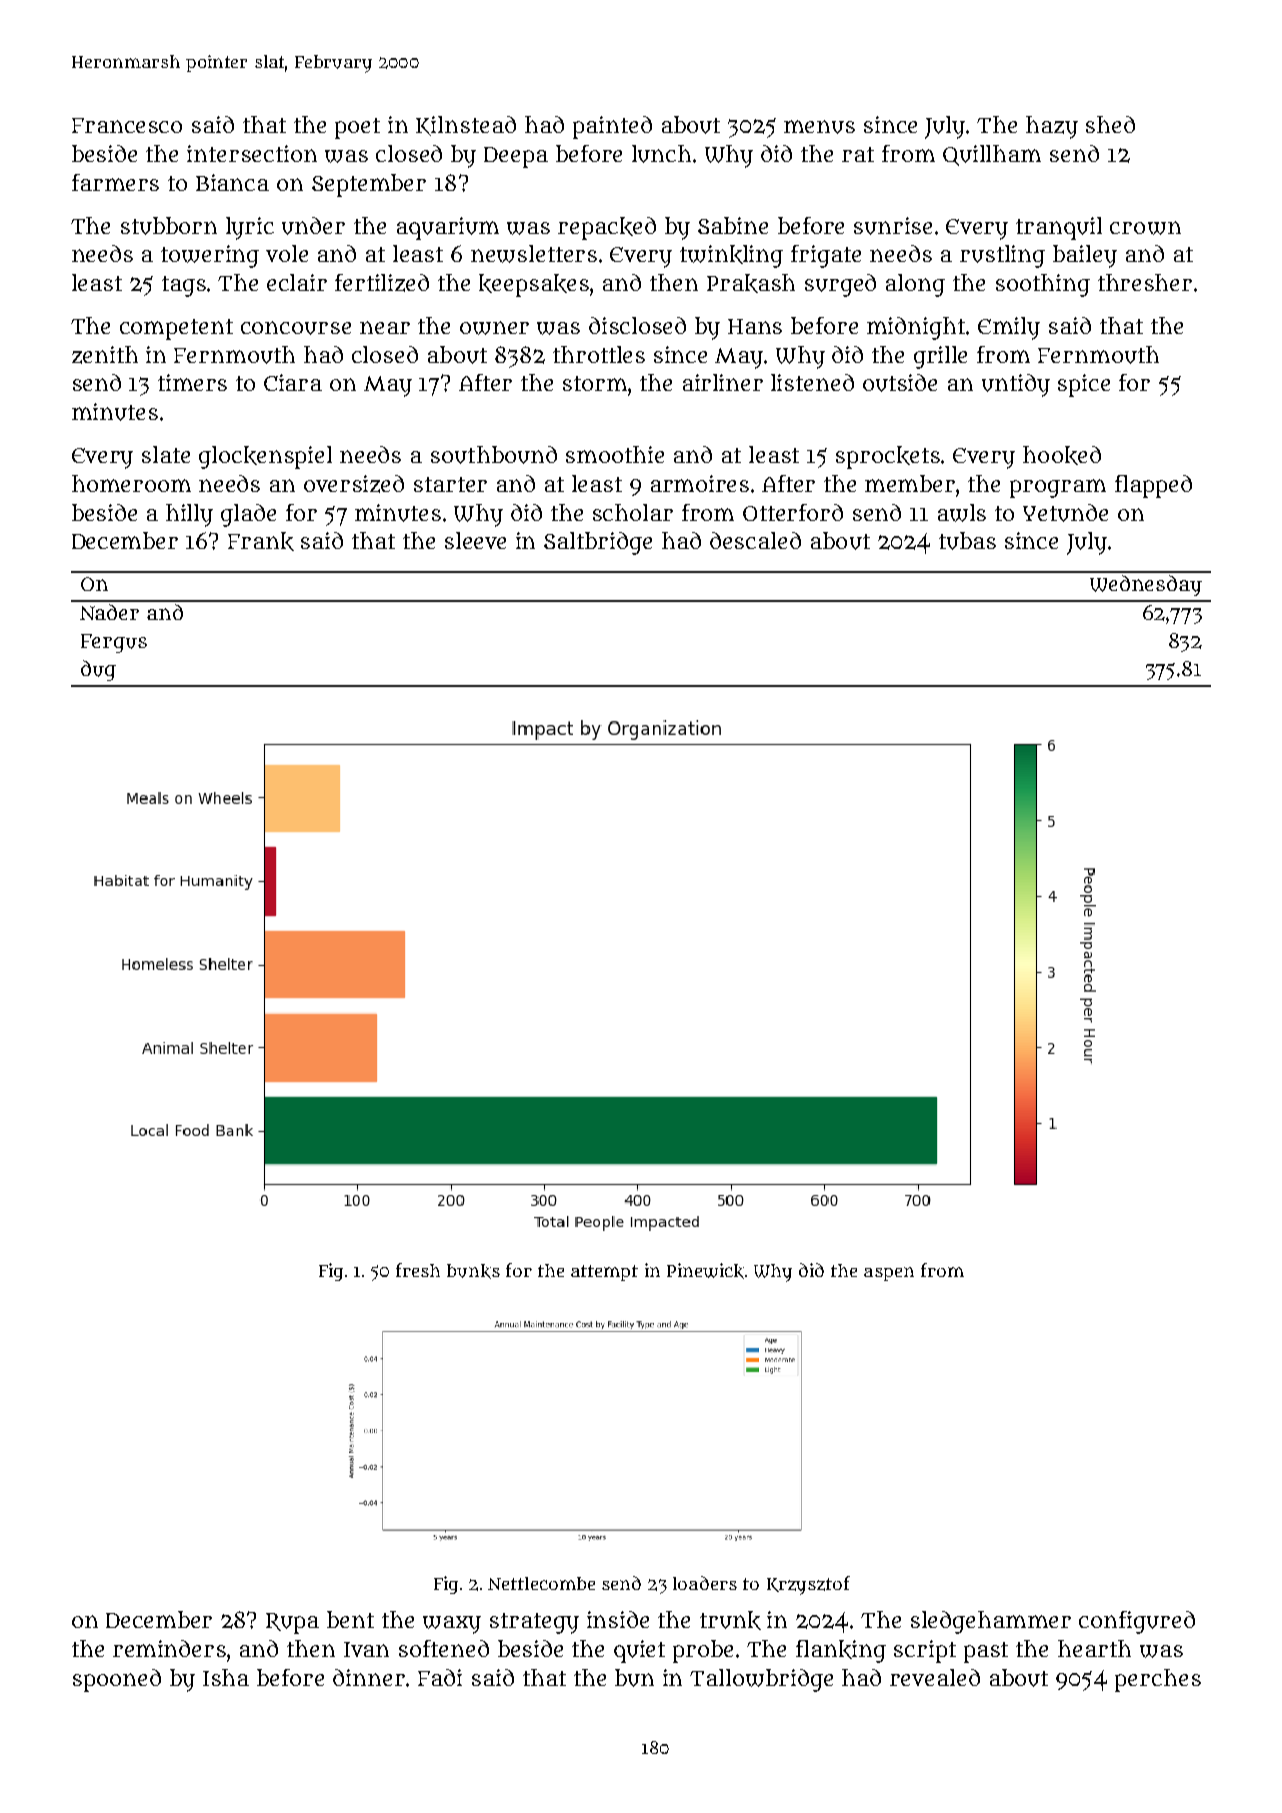 The width and height of the screenshot is (1282, 1813). I want to click on Pinewick, so click(705, 1271).
